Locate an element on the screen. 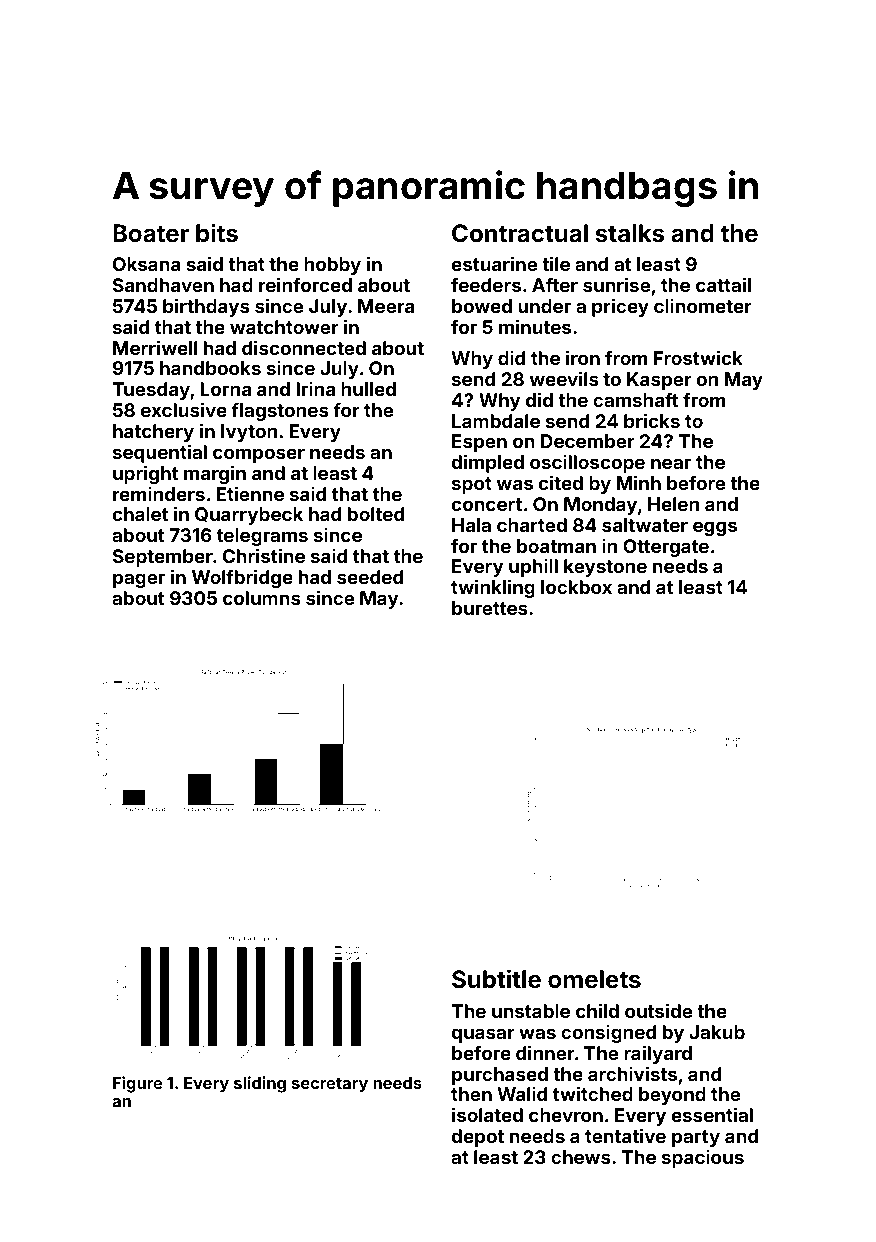  Boater is located at coordinates (151, 233).
